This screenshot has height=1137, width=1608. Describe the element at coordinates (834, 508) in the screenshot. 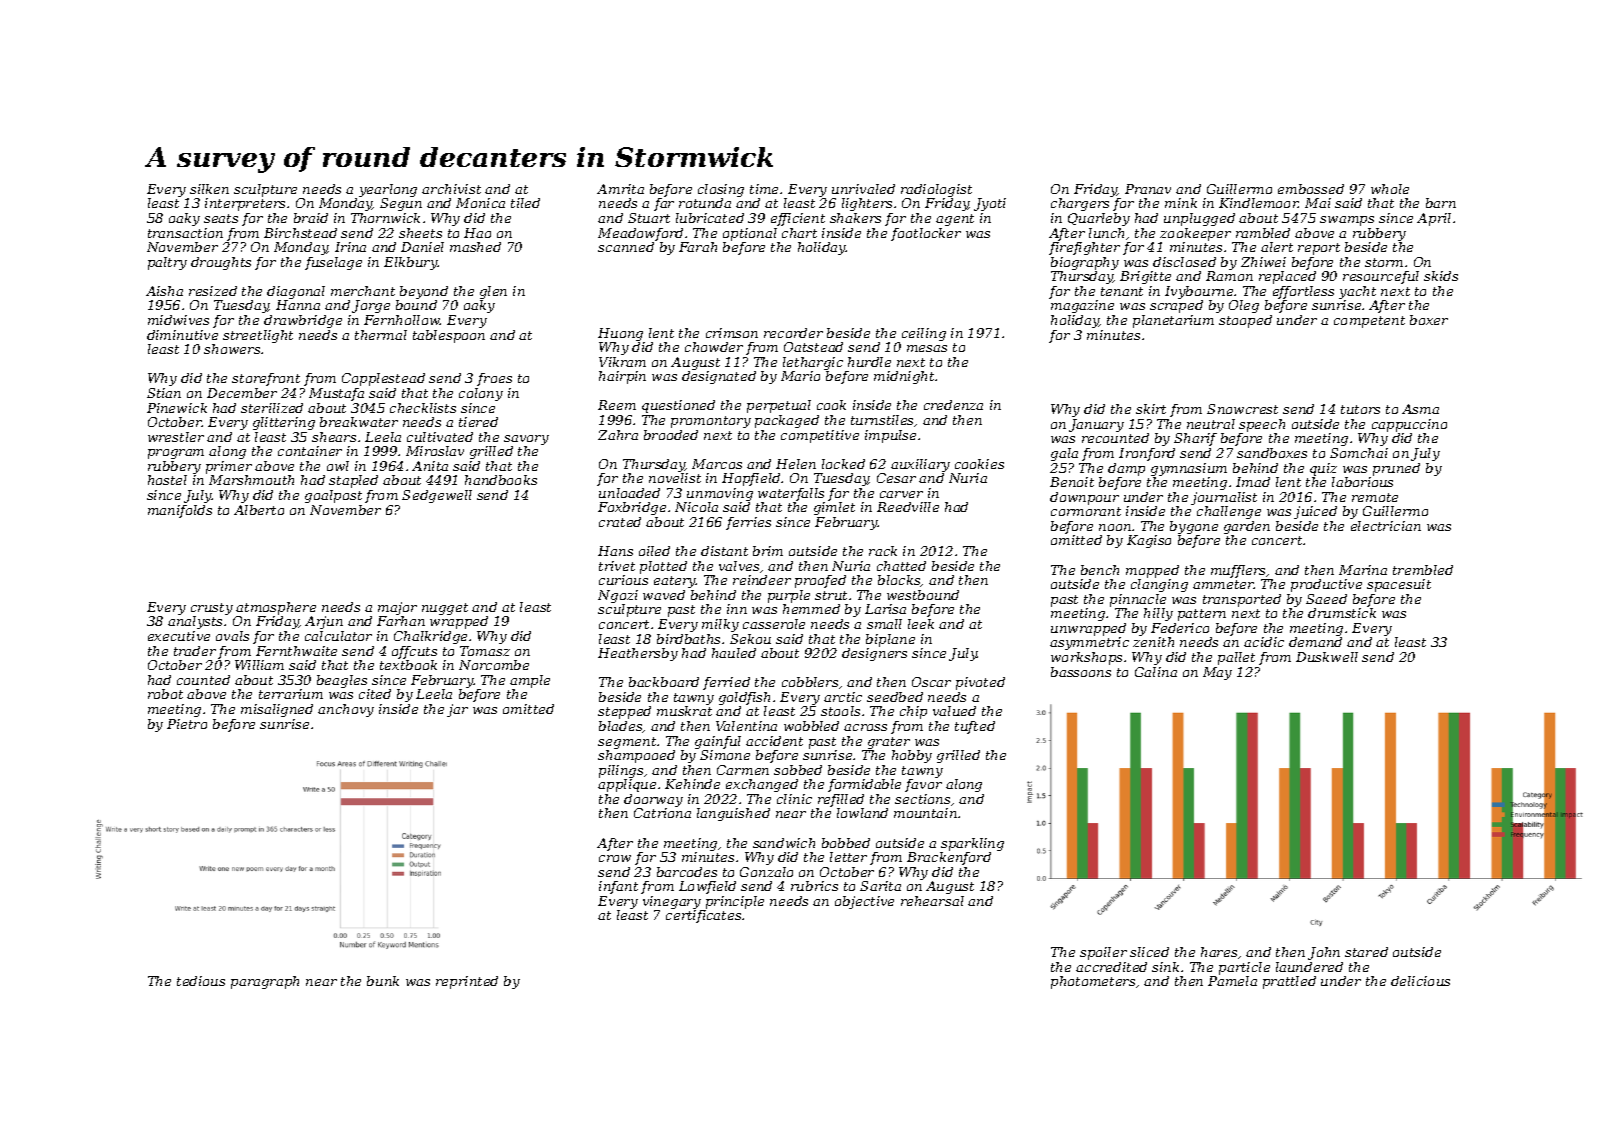

I see `gimlet` at that location.
